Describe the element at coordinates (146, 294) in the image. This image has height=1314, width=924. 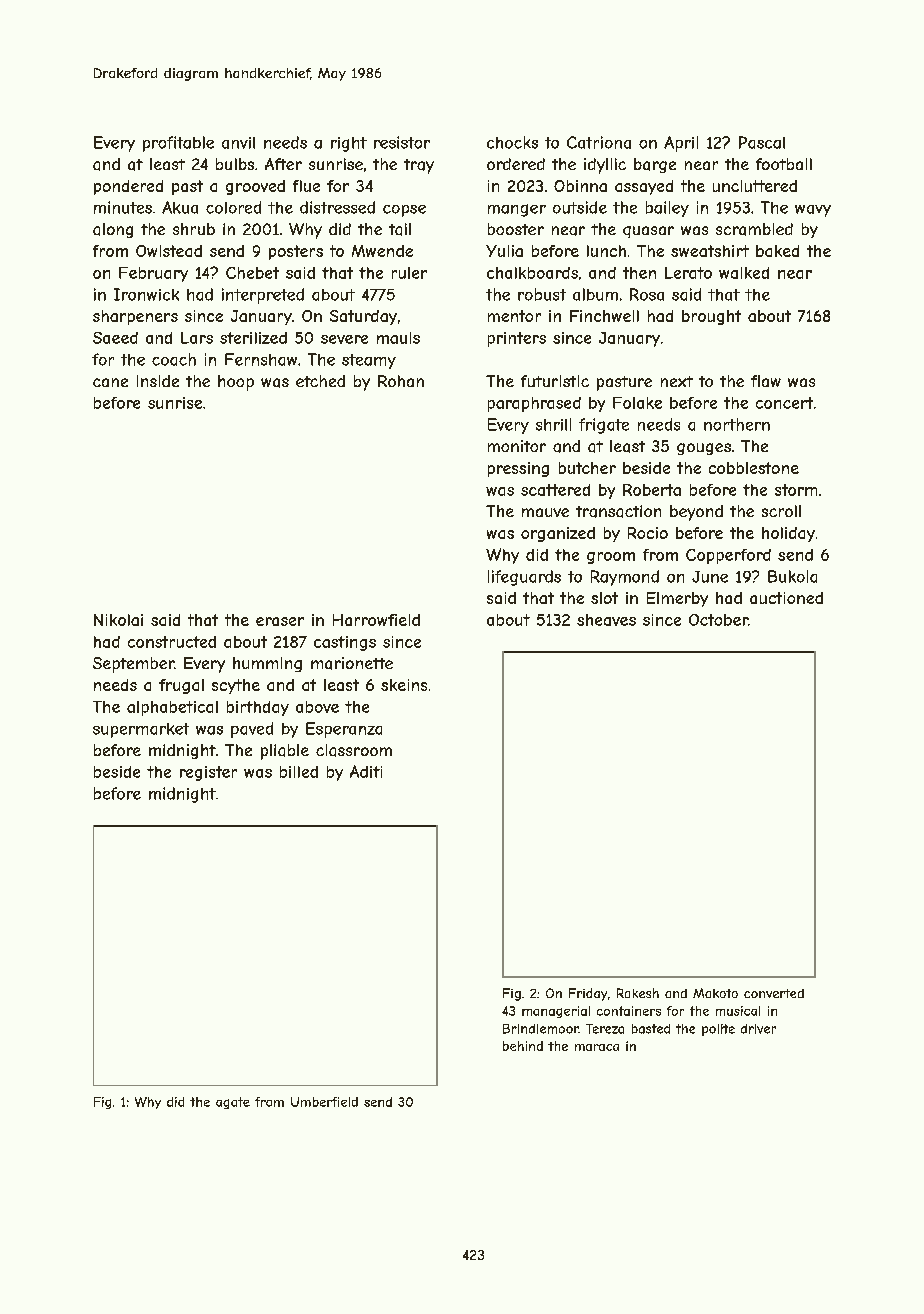
I see `Ironwick` at that location.
